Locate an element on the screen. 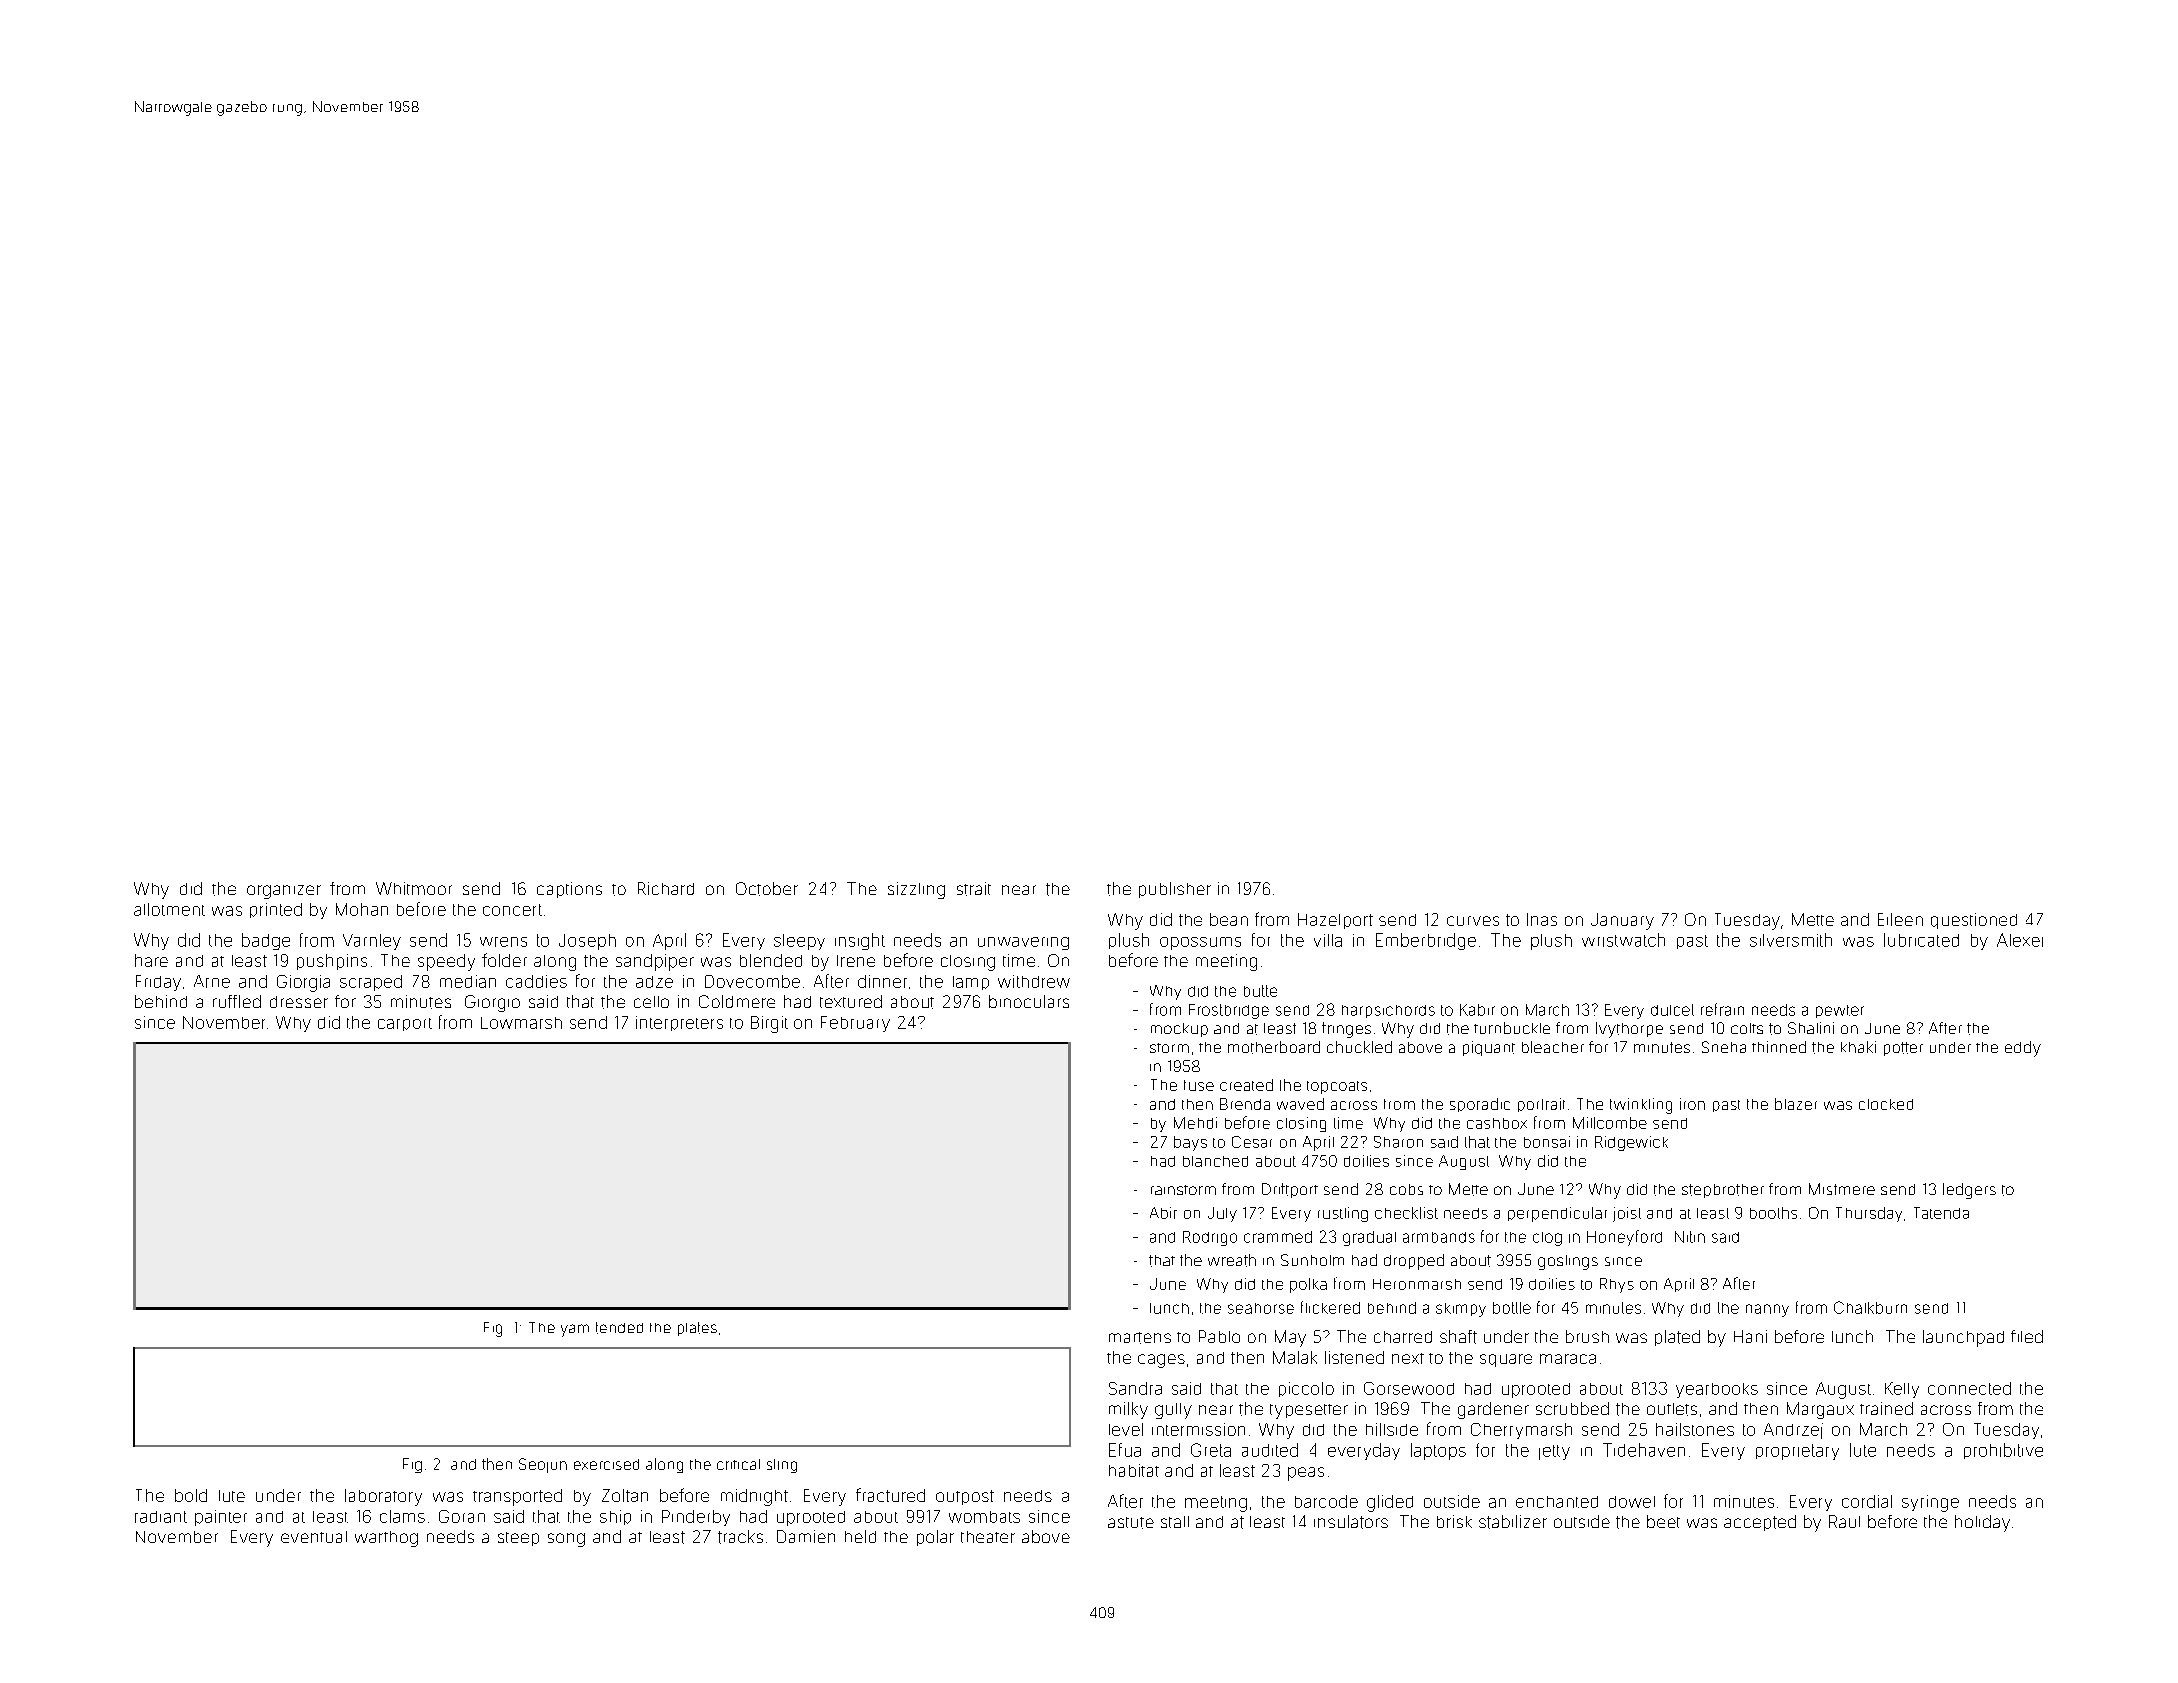  January is located at coordinates (1622, 921).
